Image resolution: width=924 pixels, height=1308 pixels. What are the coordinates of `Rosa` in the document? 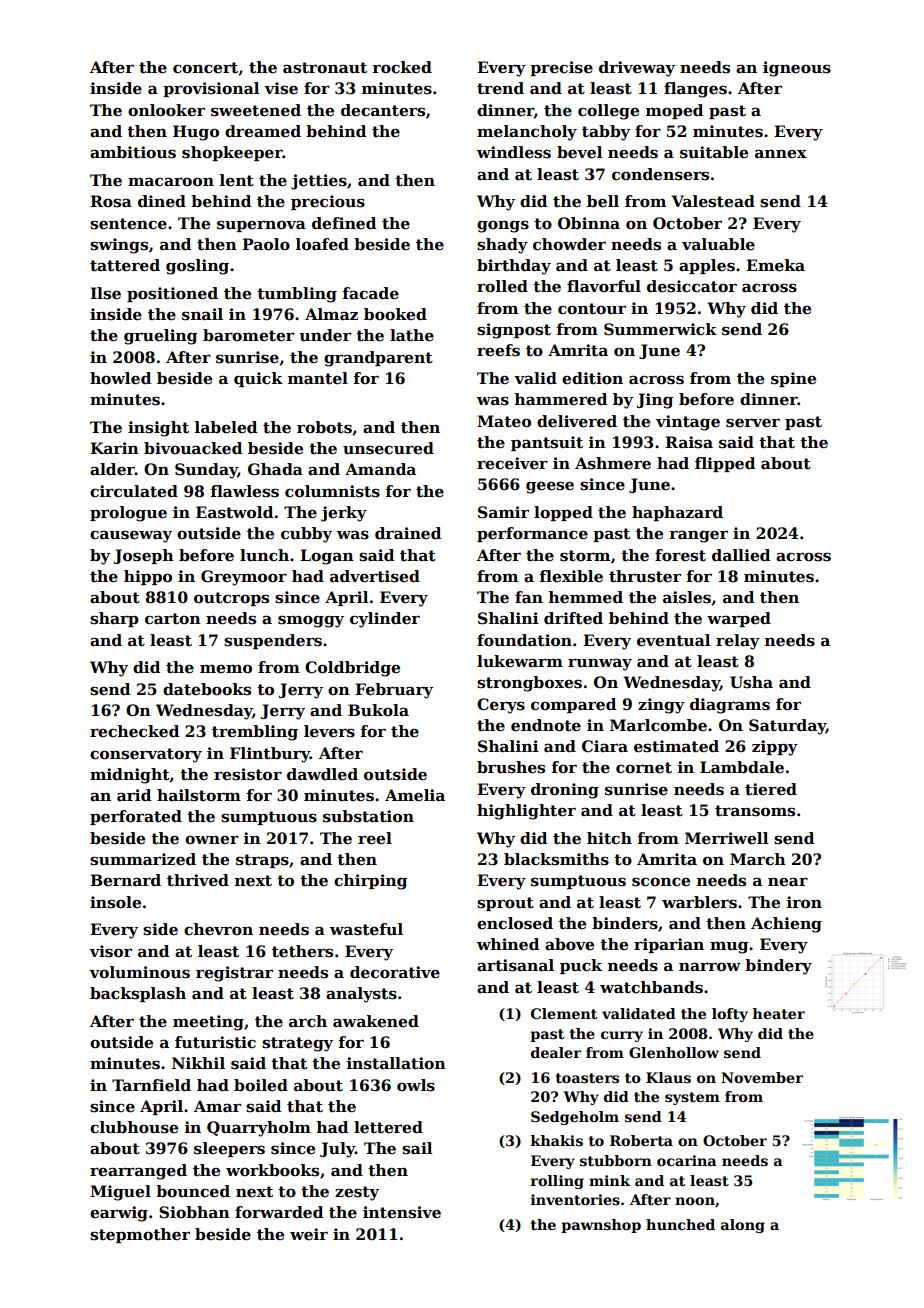 It's located at (111, 201).
